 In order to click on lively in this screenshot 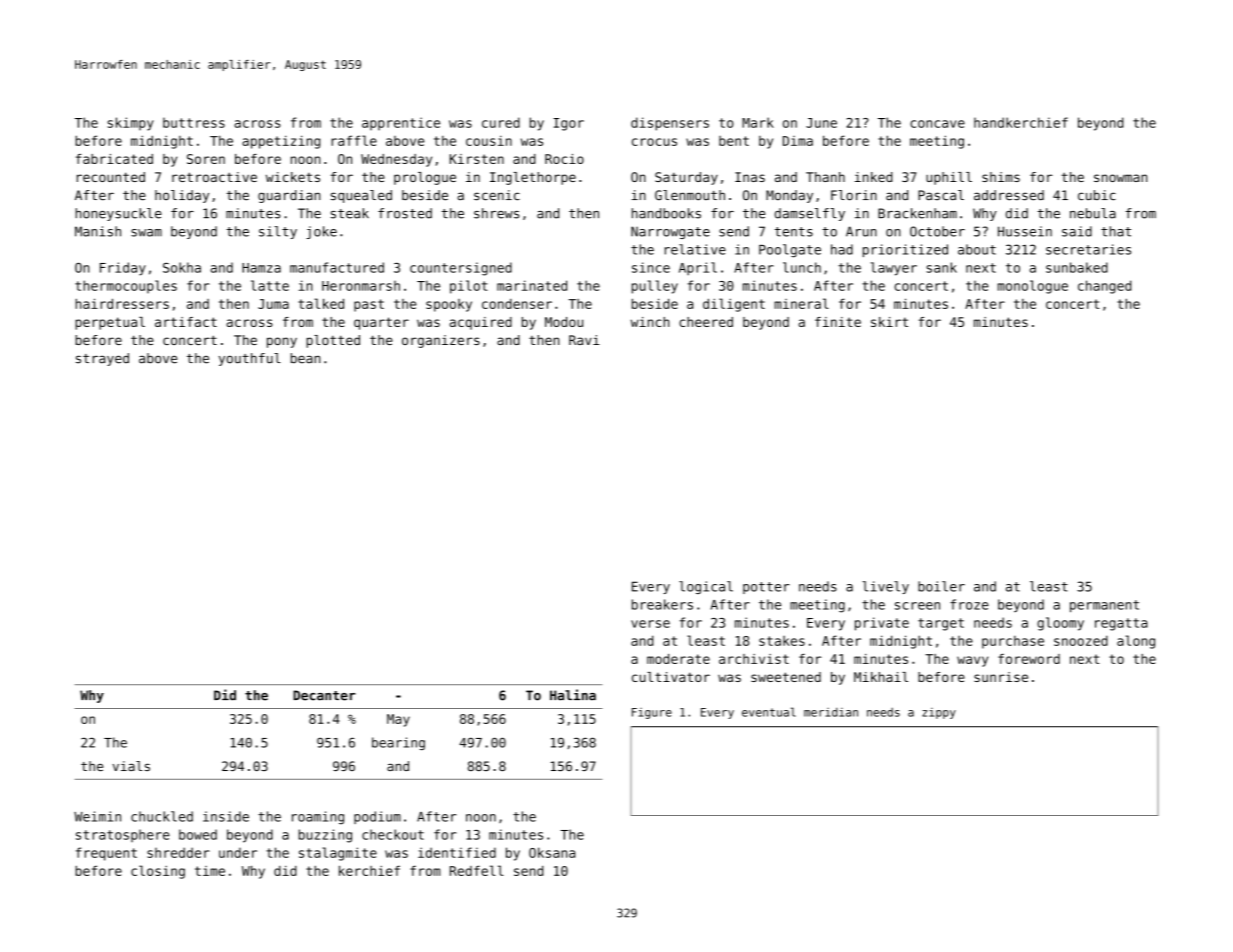, I will do `click(885, 587)`.
